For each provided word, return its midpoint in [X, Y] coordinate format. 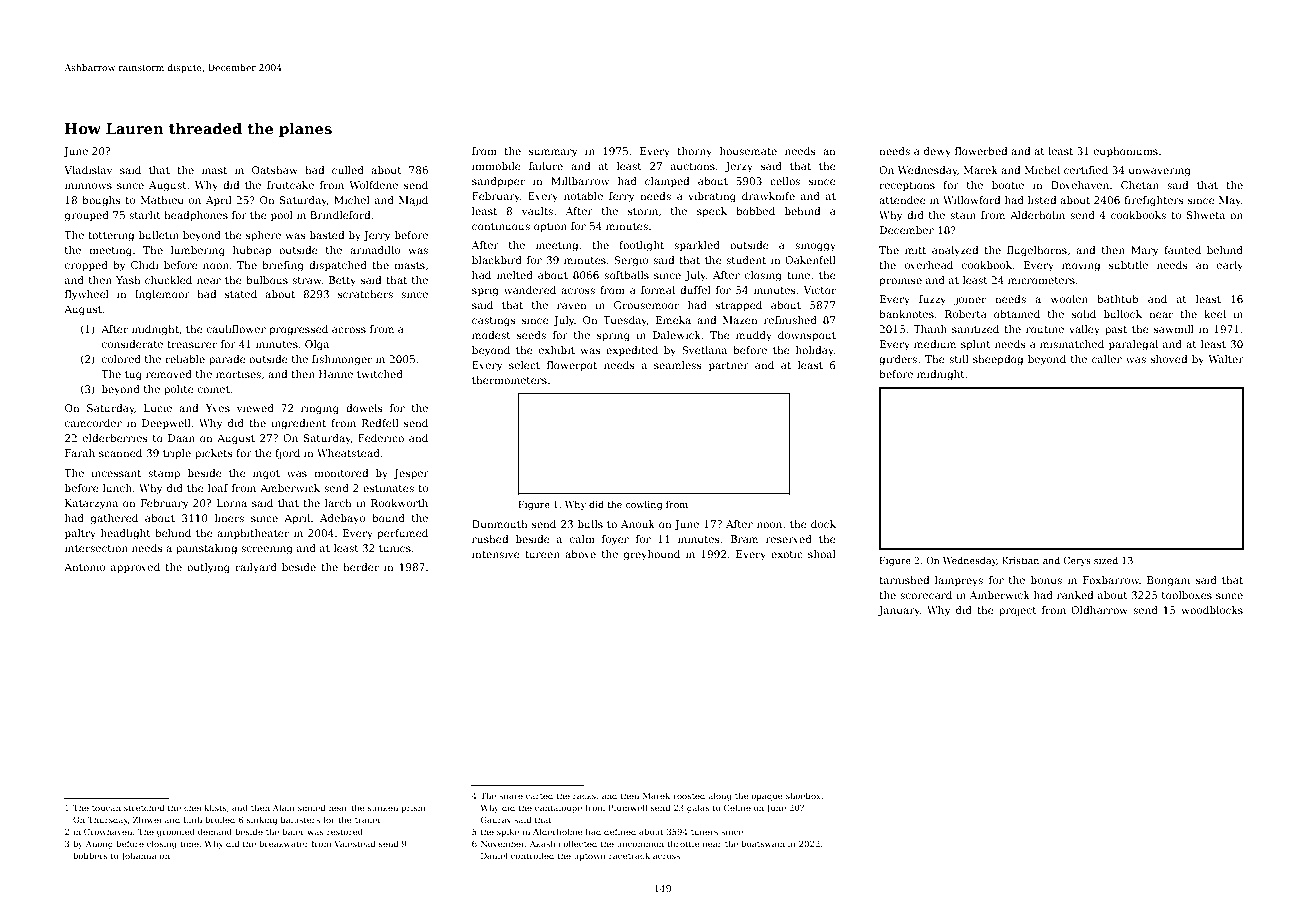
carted [539, 795]
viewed [255, 408]
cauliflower [236, 329]
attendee [902, 200]
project [1018, 611]
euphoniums [1126, 152]
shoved [1169, 359]
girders [898, 360]
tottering [111, 236]
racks [584, 795]
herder [361, 567]
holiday [815, 351]
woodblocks [1212, 610]
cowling [643, 505]
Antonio [84, 567]
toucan [106, 808]
